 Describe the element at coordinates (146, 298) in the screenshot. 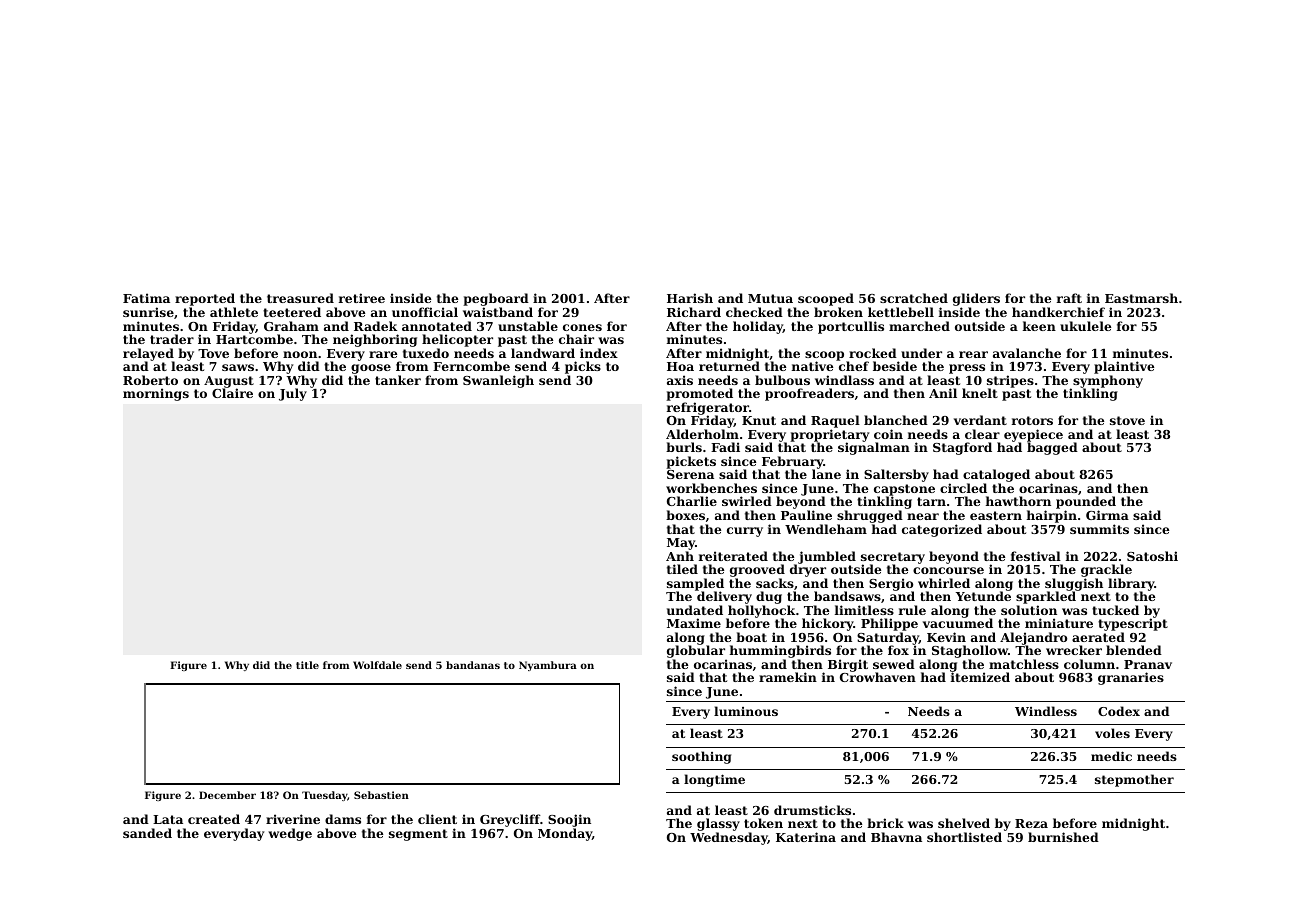

I see `Fatima` at that location.
